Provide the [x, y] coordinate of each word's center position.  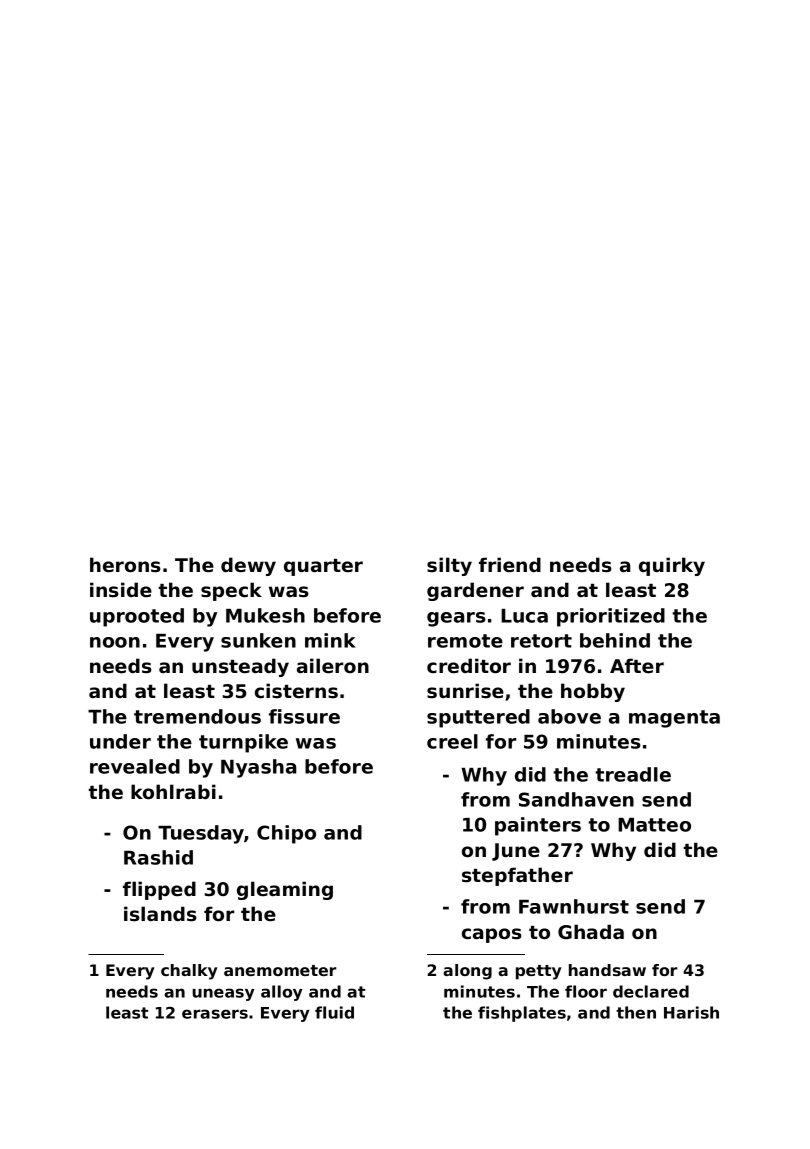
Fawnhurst [574, 906]
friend [510, 565]
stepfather [517, 876]
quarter [323, 567]
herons [125, 565]
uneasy [223, 994]
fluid [334, 1012]
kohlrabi [173, 791]
